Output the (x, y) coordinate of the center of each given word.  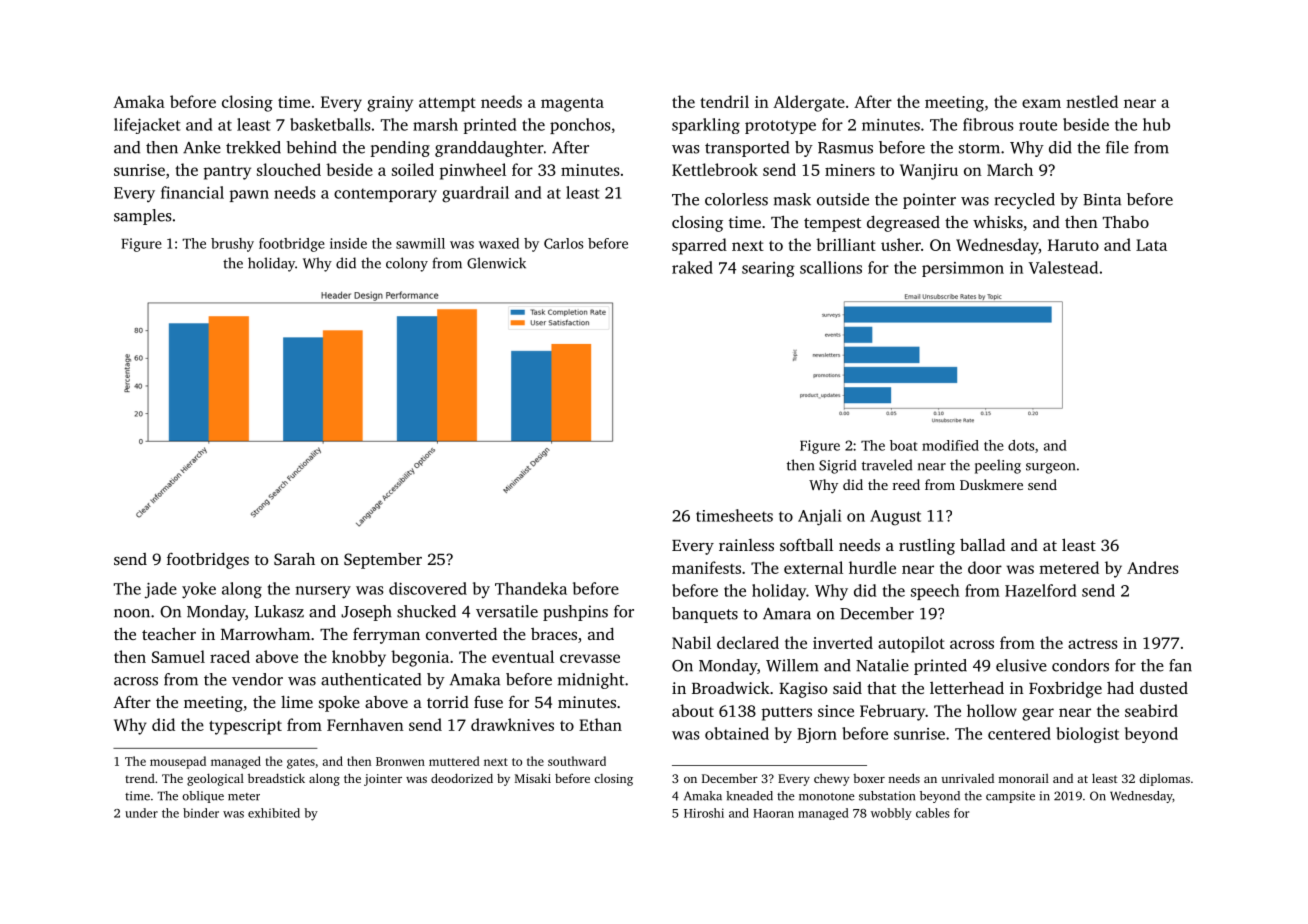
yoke (199, 590)
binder (201, 813)
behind (312, 147)
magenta (572, 105)
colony (407, 264)
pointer (929, 201)
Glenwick (496, 263)
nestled (1092, 101)
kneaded (749, 796)
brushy (232, 245)
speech (935, 592)
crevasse (590, 658)
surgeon (1050, 468)
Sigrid (837, 466)
